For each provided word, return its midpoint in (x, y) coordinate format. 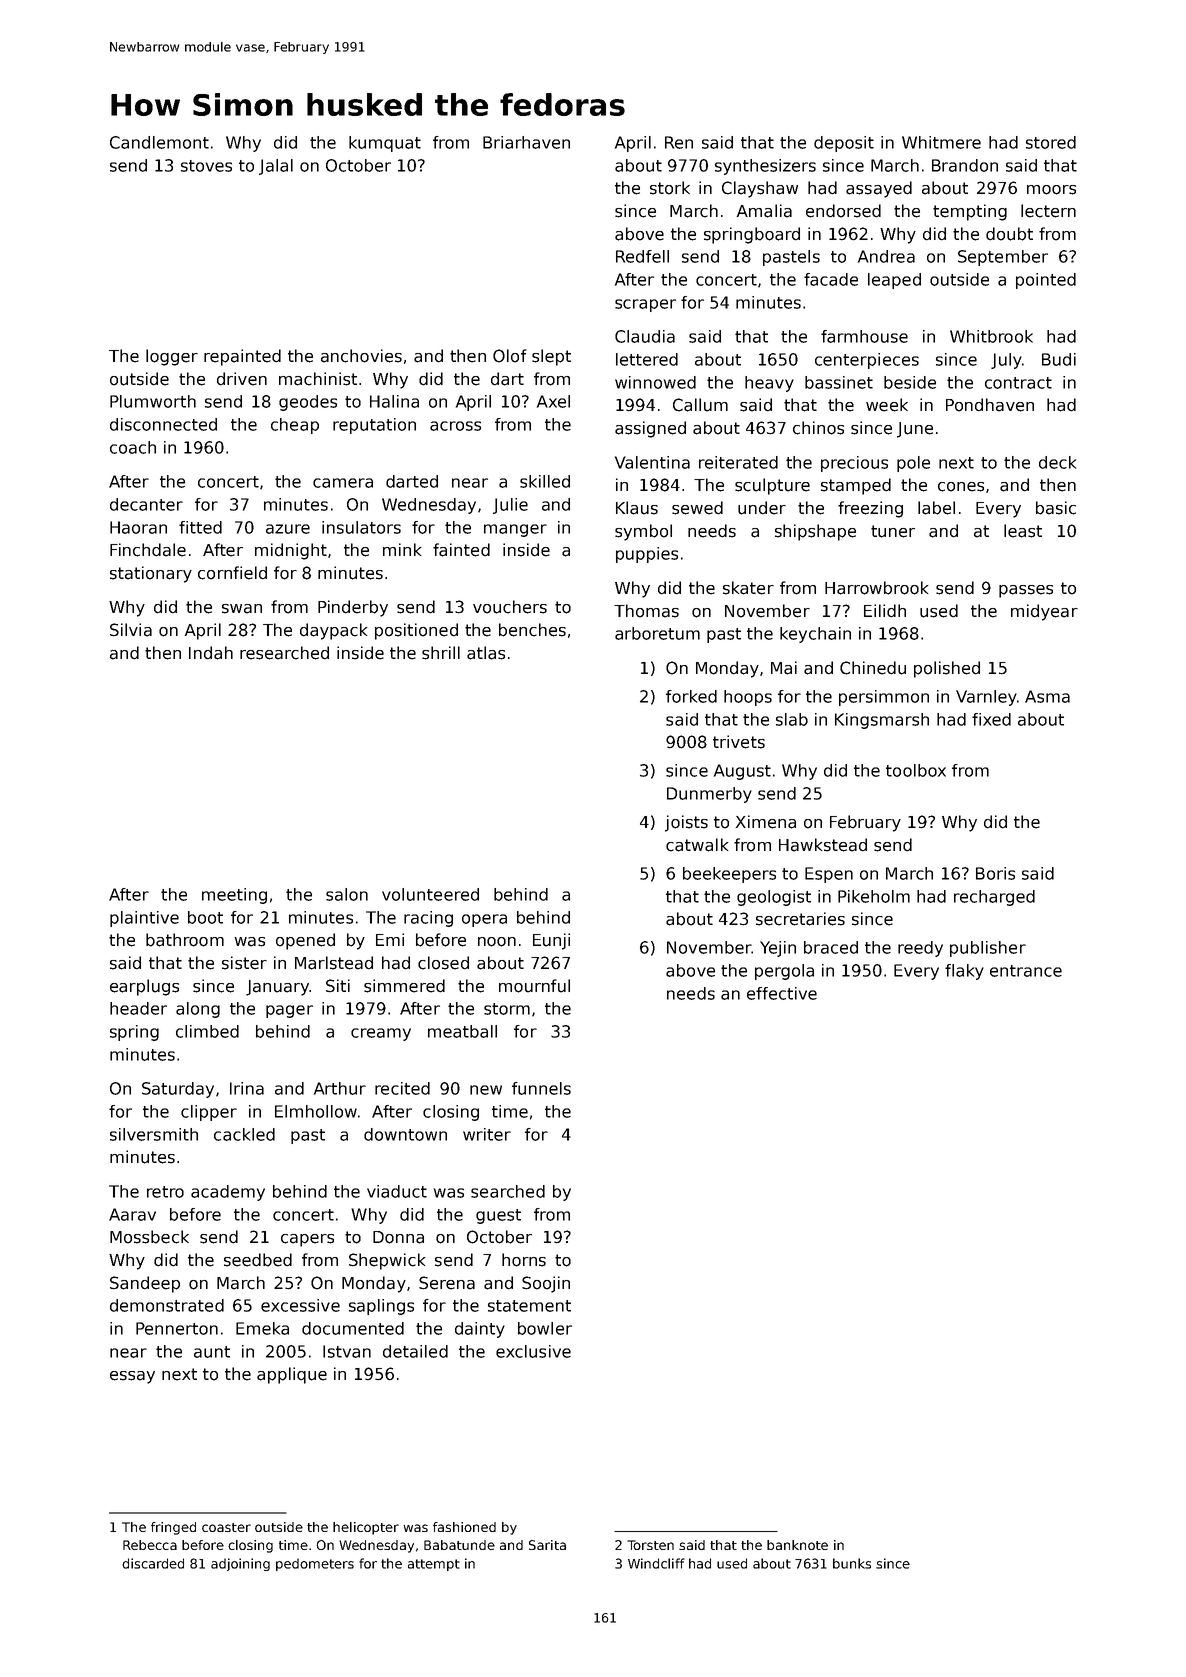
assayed (879, 189)
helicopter (366, 1528)
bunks (852, 1563)
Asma (1047, 696)
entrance (1026, 971)
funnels (541, 1088)
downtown (405, 1134)
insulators (361, 527)
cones (961, 487)
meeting (234, 896)
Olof (510, 356)
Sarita (547, 1545)
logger (172, 357)
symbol (643, 532)
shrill (441, 653)
